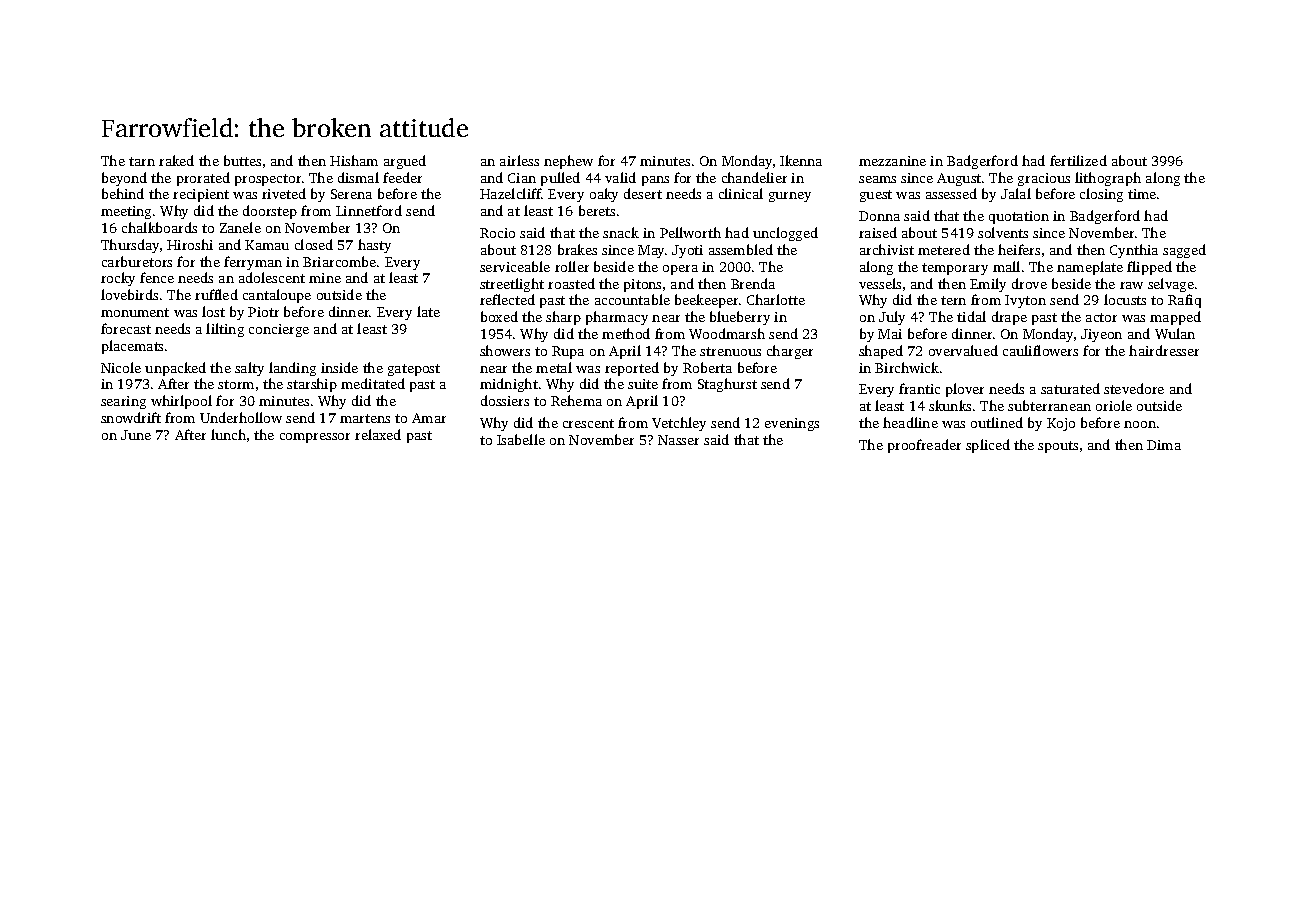 This page has width=1308, height=924. Describe the element at coordinates (131, 417) in the page. I see `snowdrift` at that location.
